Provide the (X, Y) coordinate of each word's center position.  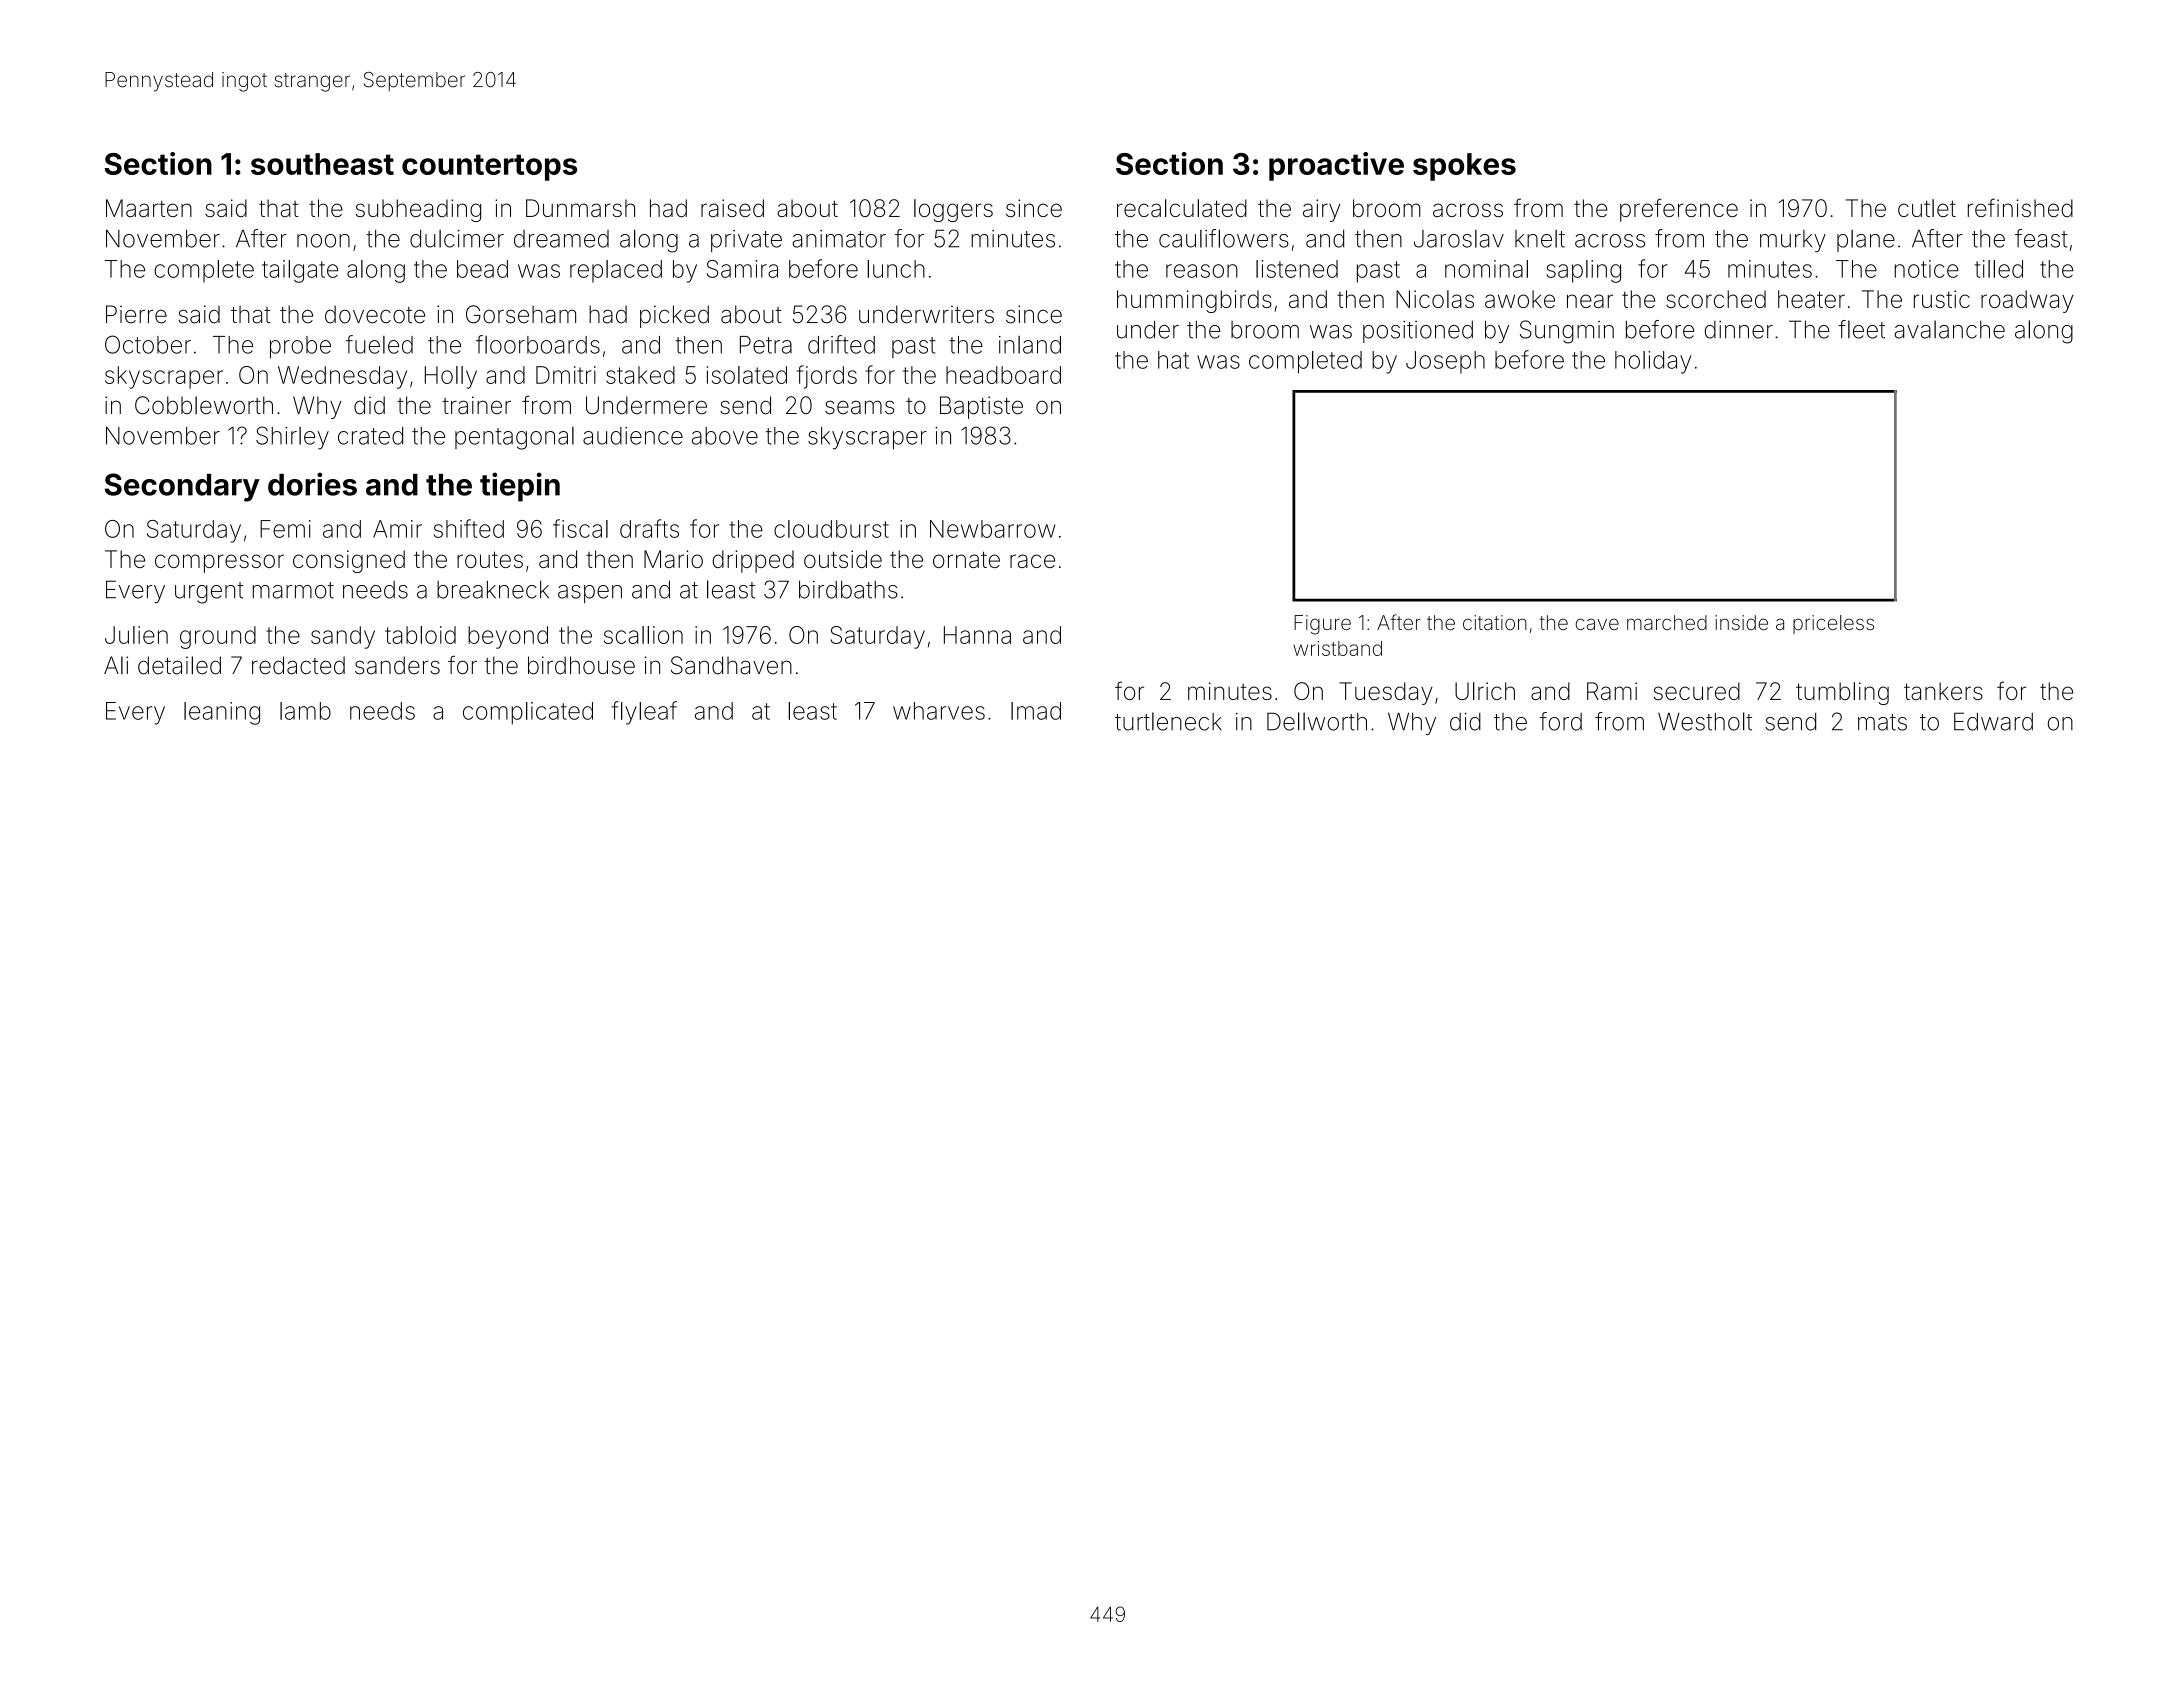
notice (1927, 269)
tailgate (300, 271)
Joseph (1445, 362)
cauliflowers (1224, 238)
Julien (136, 635)
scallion (643, 635)
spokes (1464, 167)
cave (1597, 624)
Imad (1036, 711)
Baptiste (981, 407)
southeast (322, 164)
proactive (1336, 166)
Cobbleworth (204, 405)
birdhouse (581, 665)
